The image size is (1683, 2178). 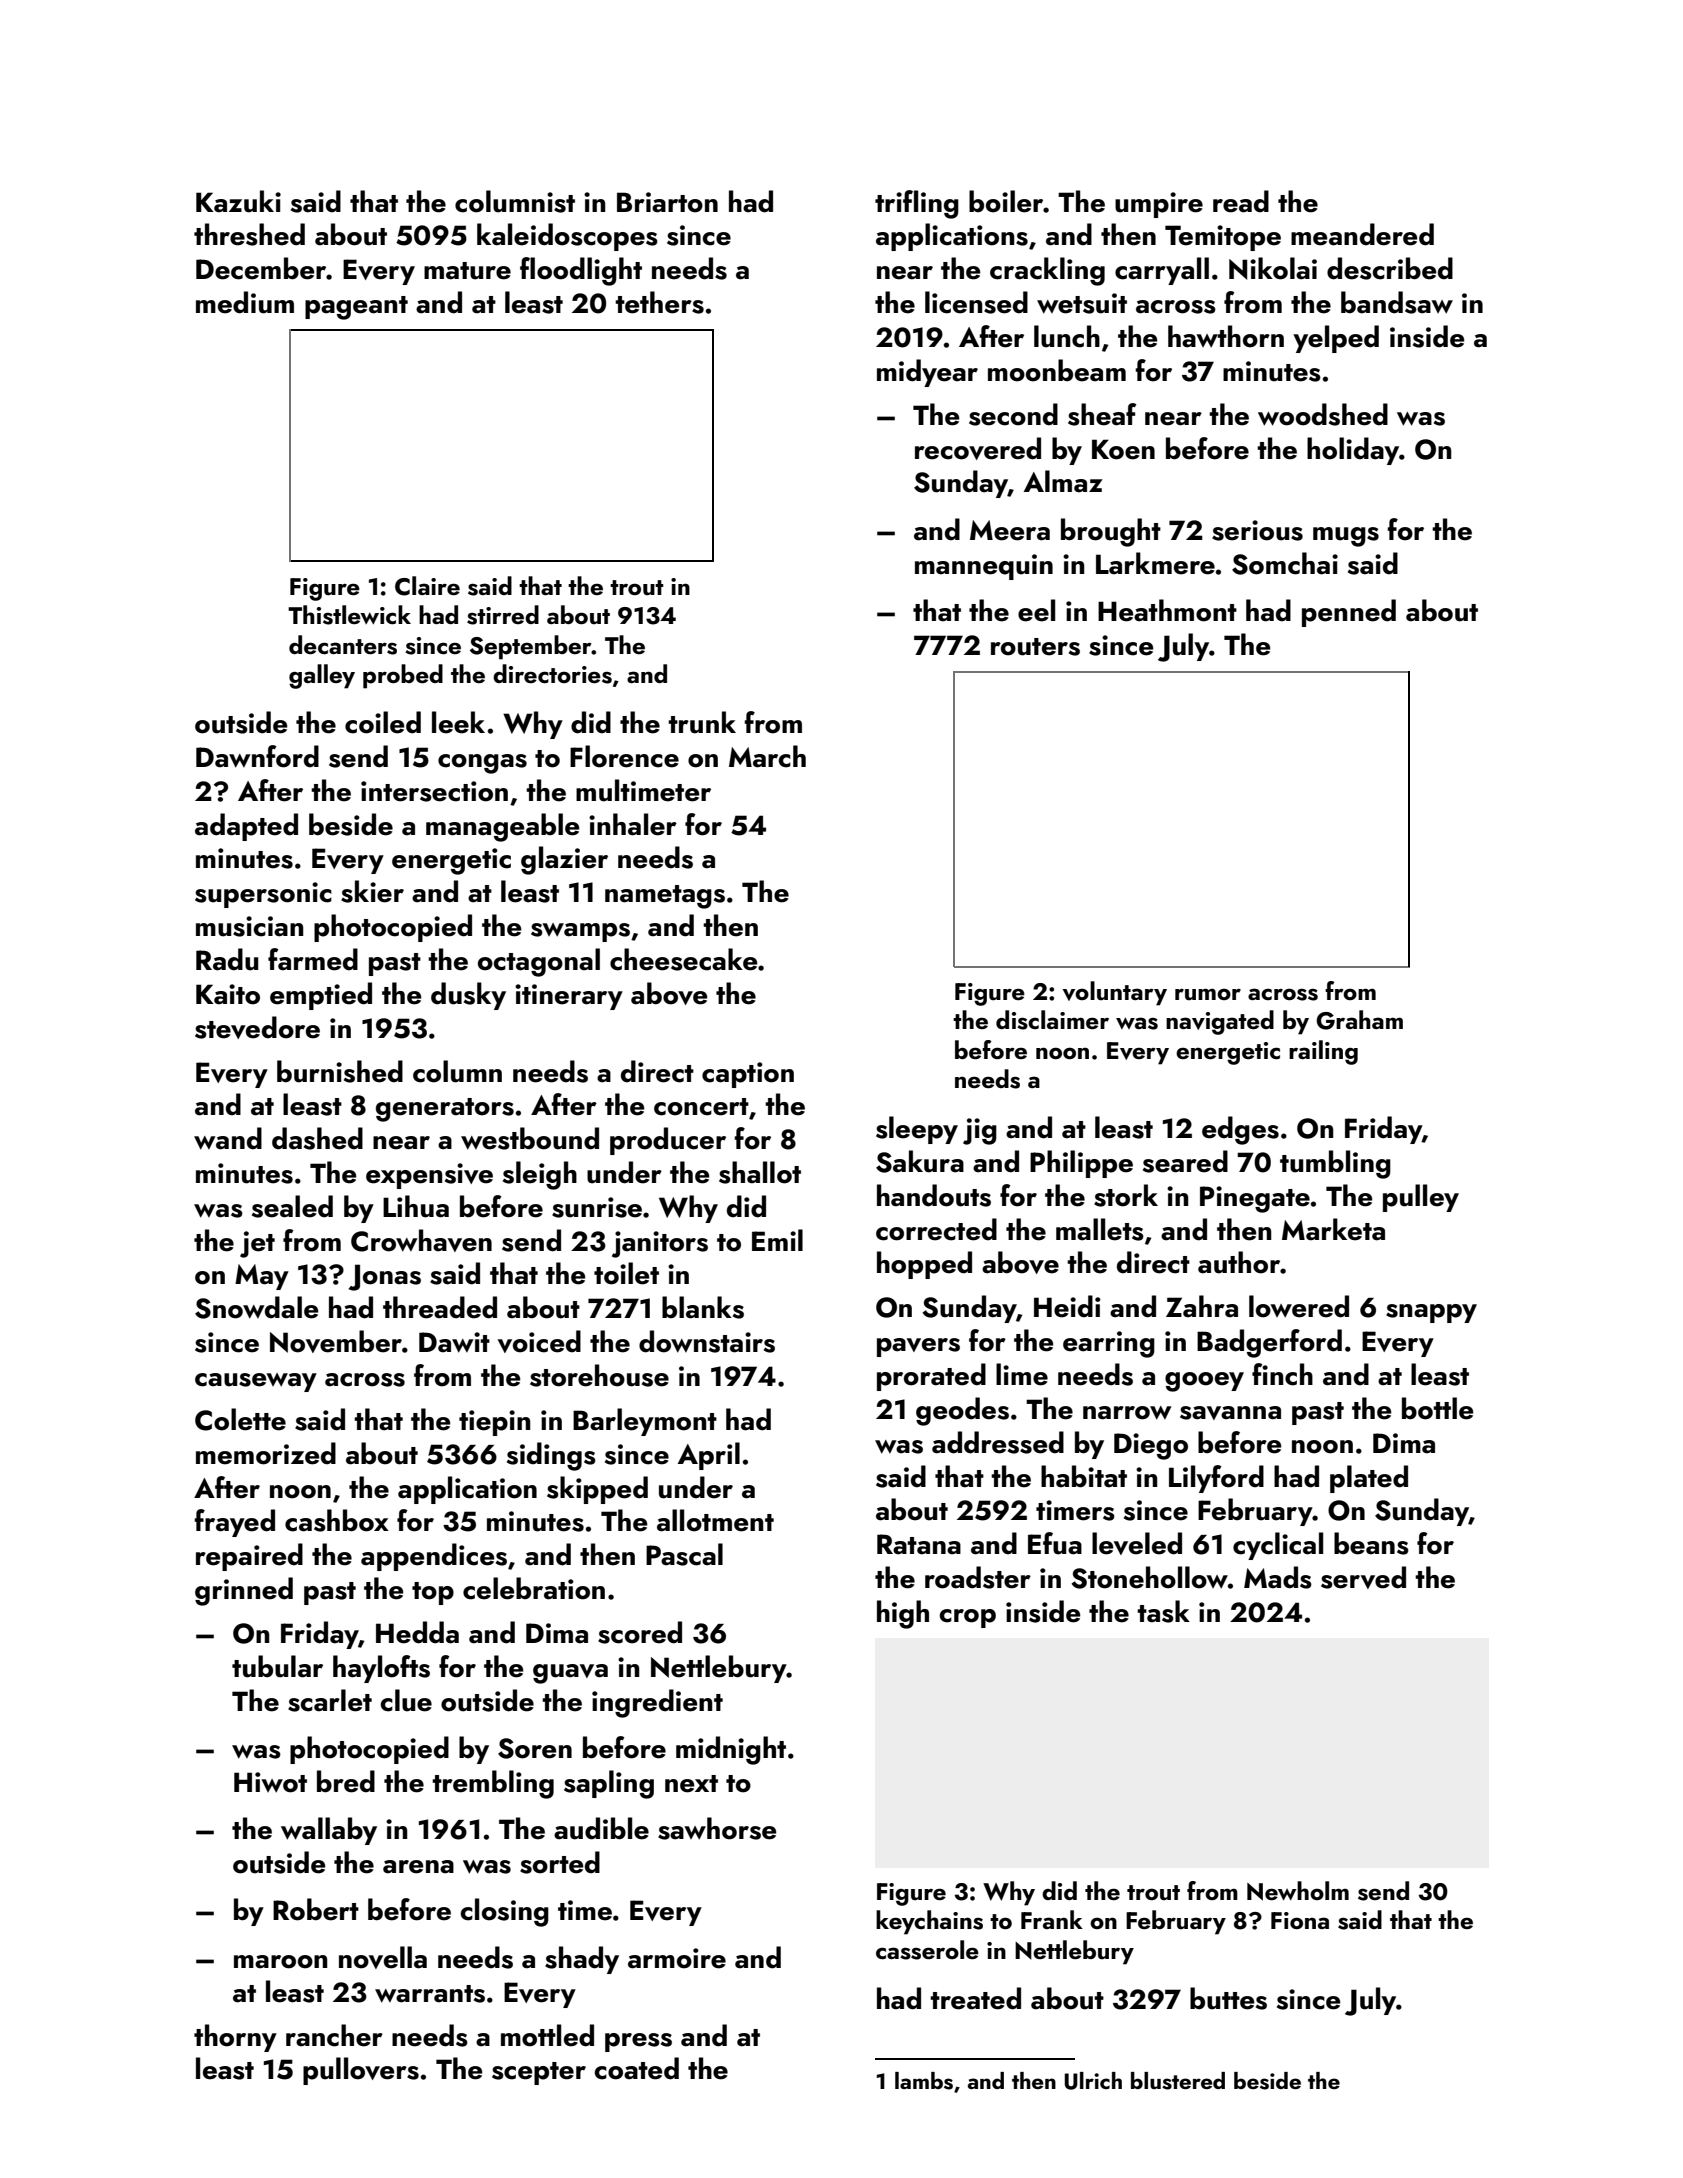 What do you see at coordinates (534, 1588) in the screenshot?
I see `celebration` at bounding box center [534, 1588].
